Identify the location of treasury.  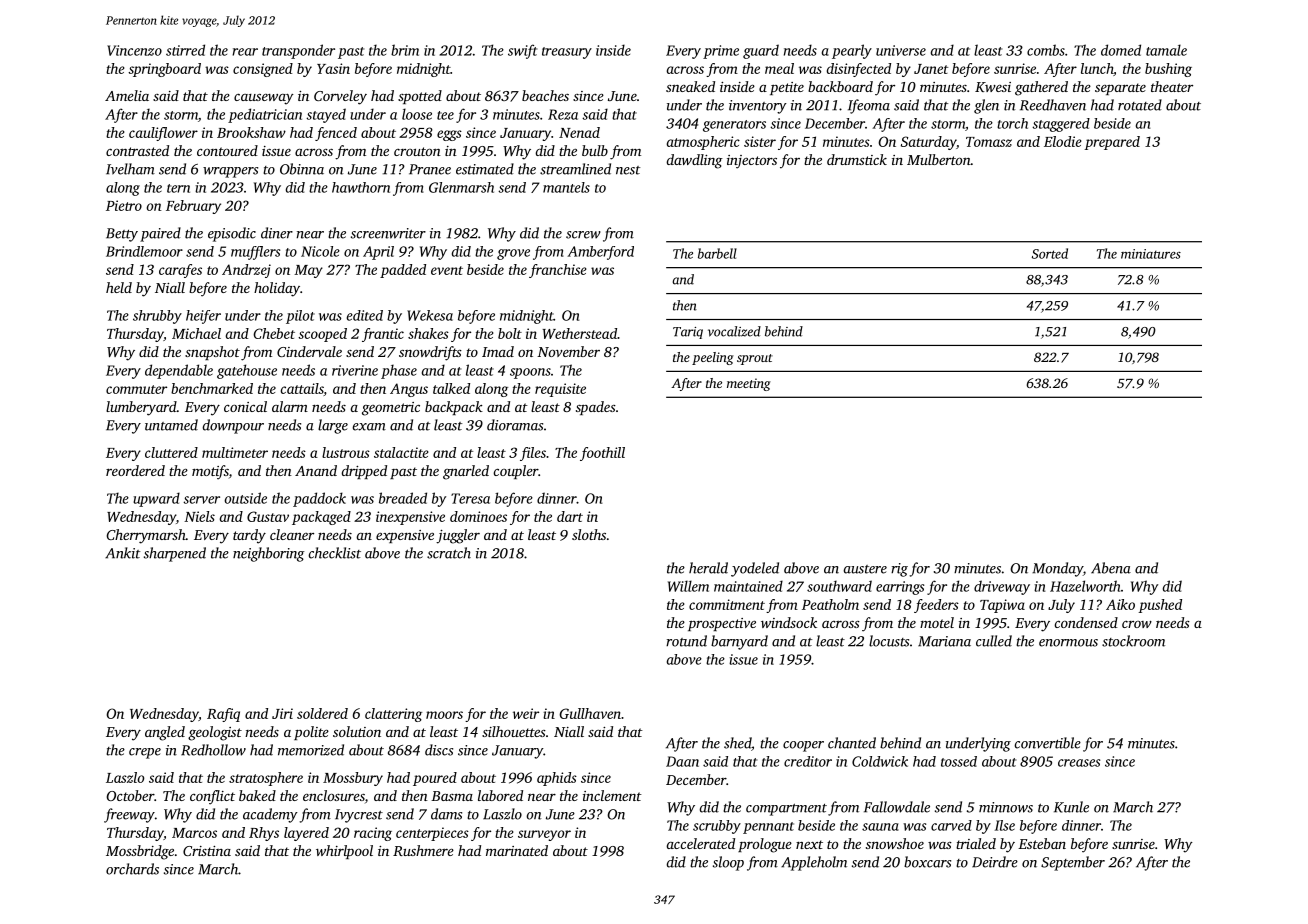
(567, 53).
